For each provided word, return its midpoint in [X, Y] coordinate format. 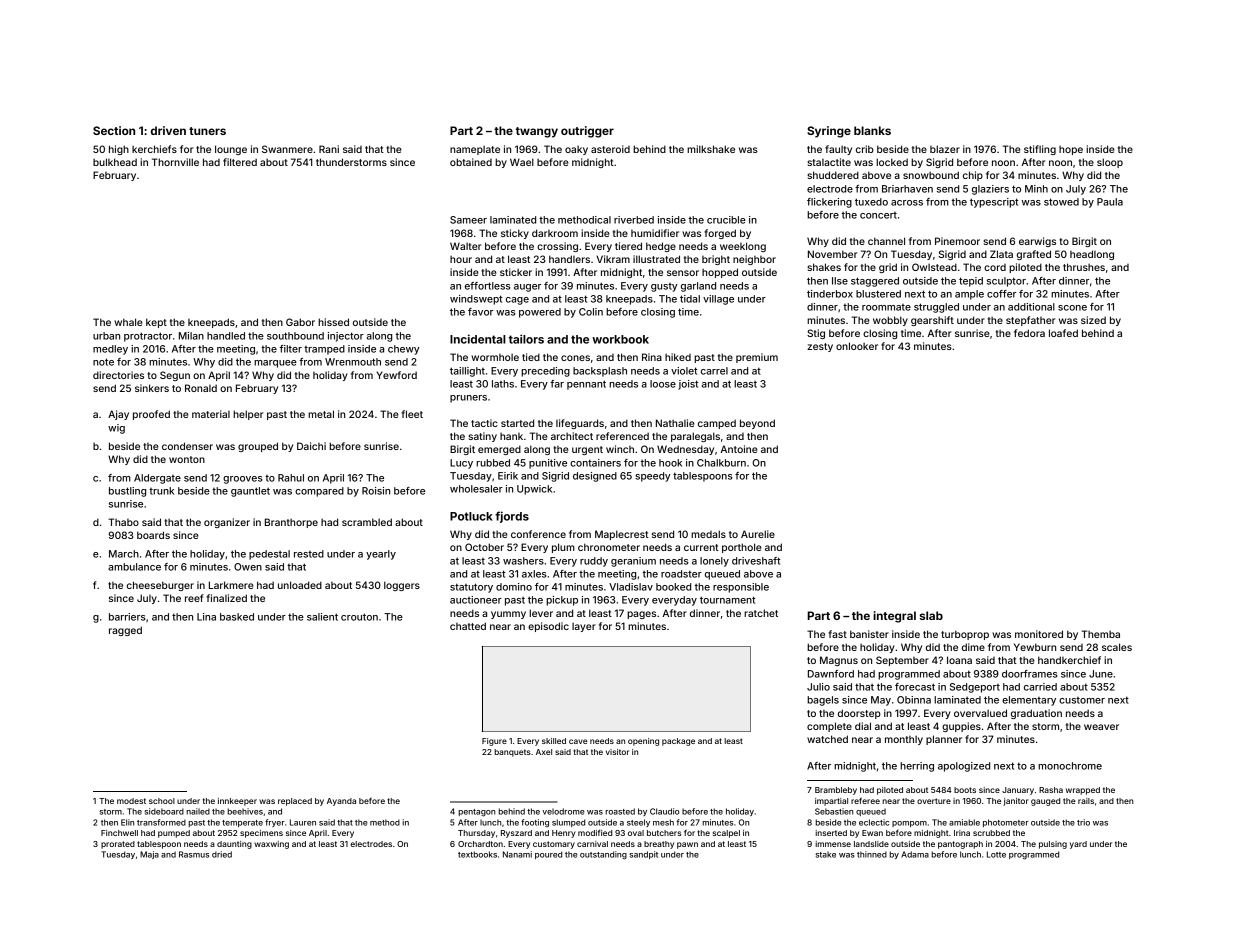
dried [222, 854]
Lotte [996, 854]
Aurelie [758, 534]
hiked [678, 357]
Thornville [175, 162]
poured [548, 855]
